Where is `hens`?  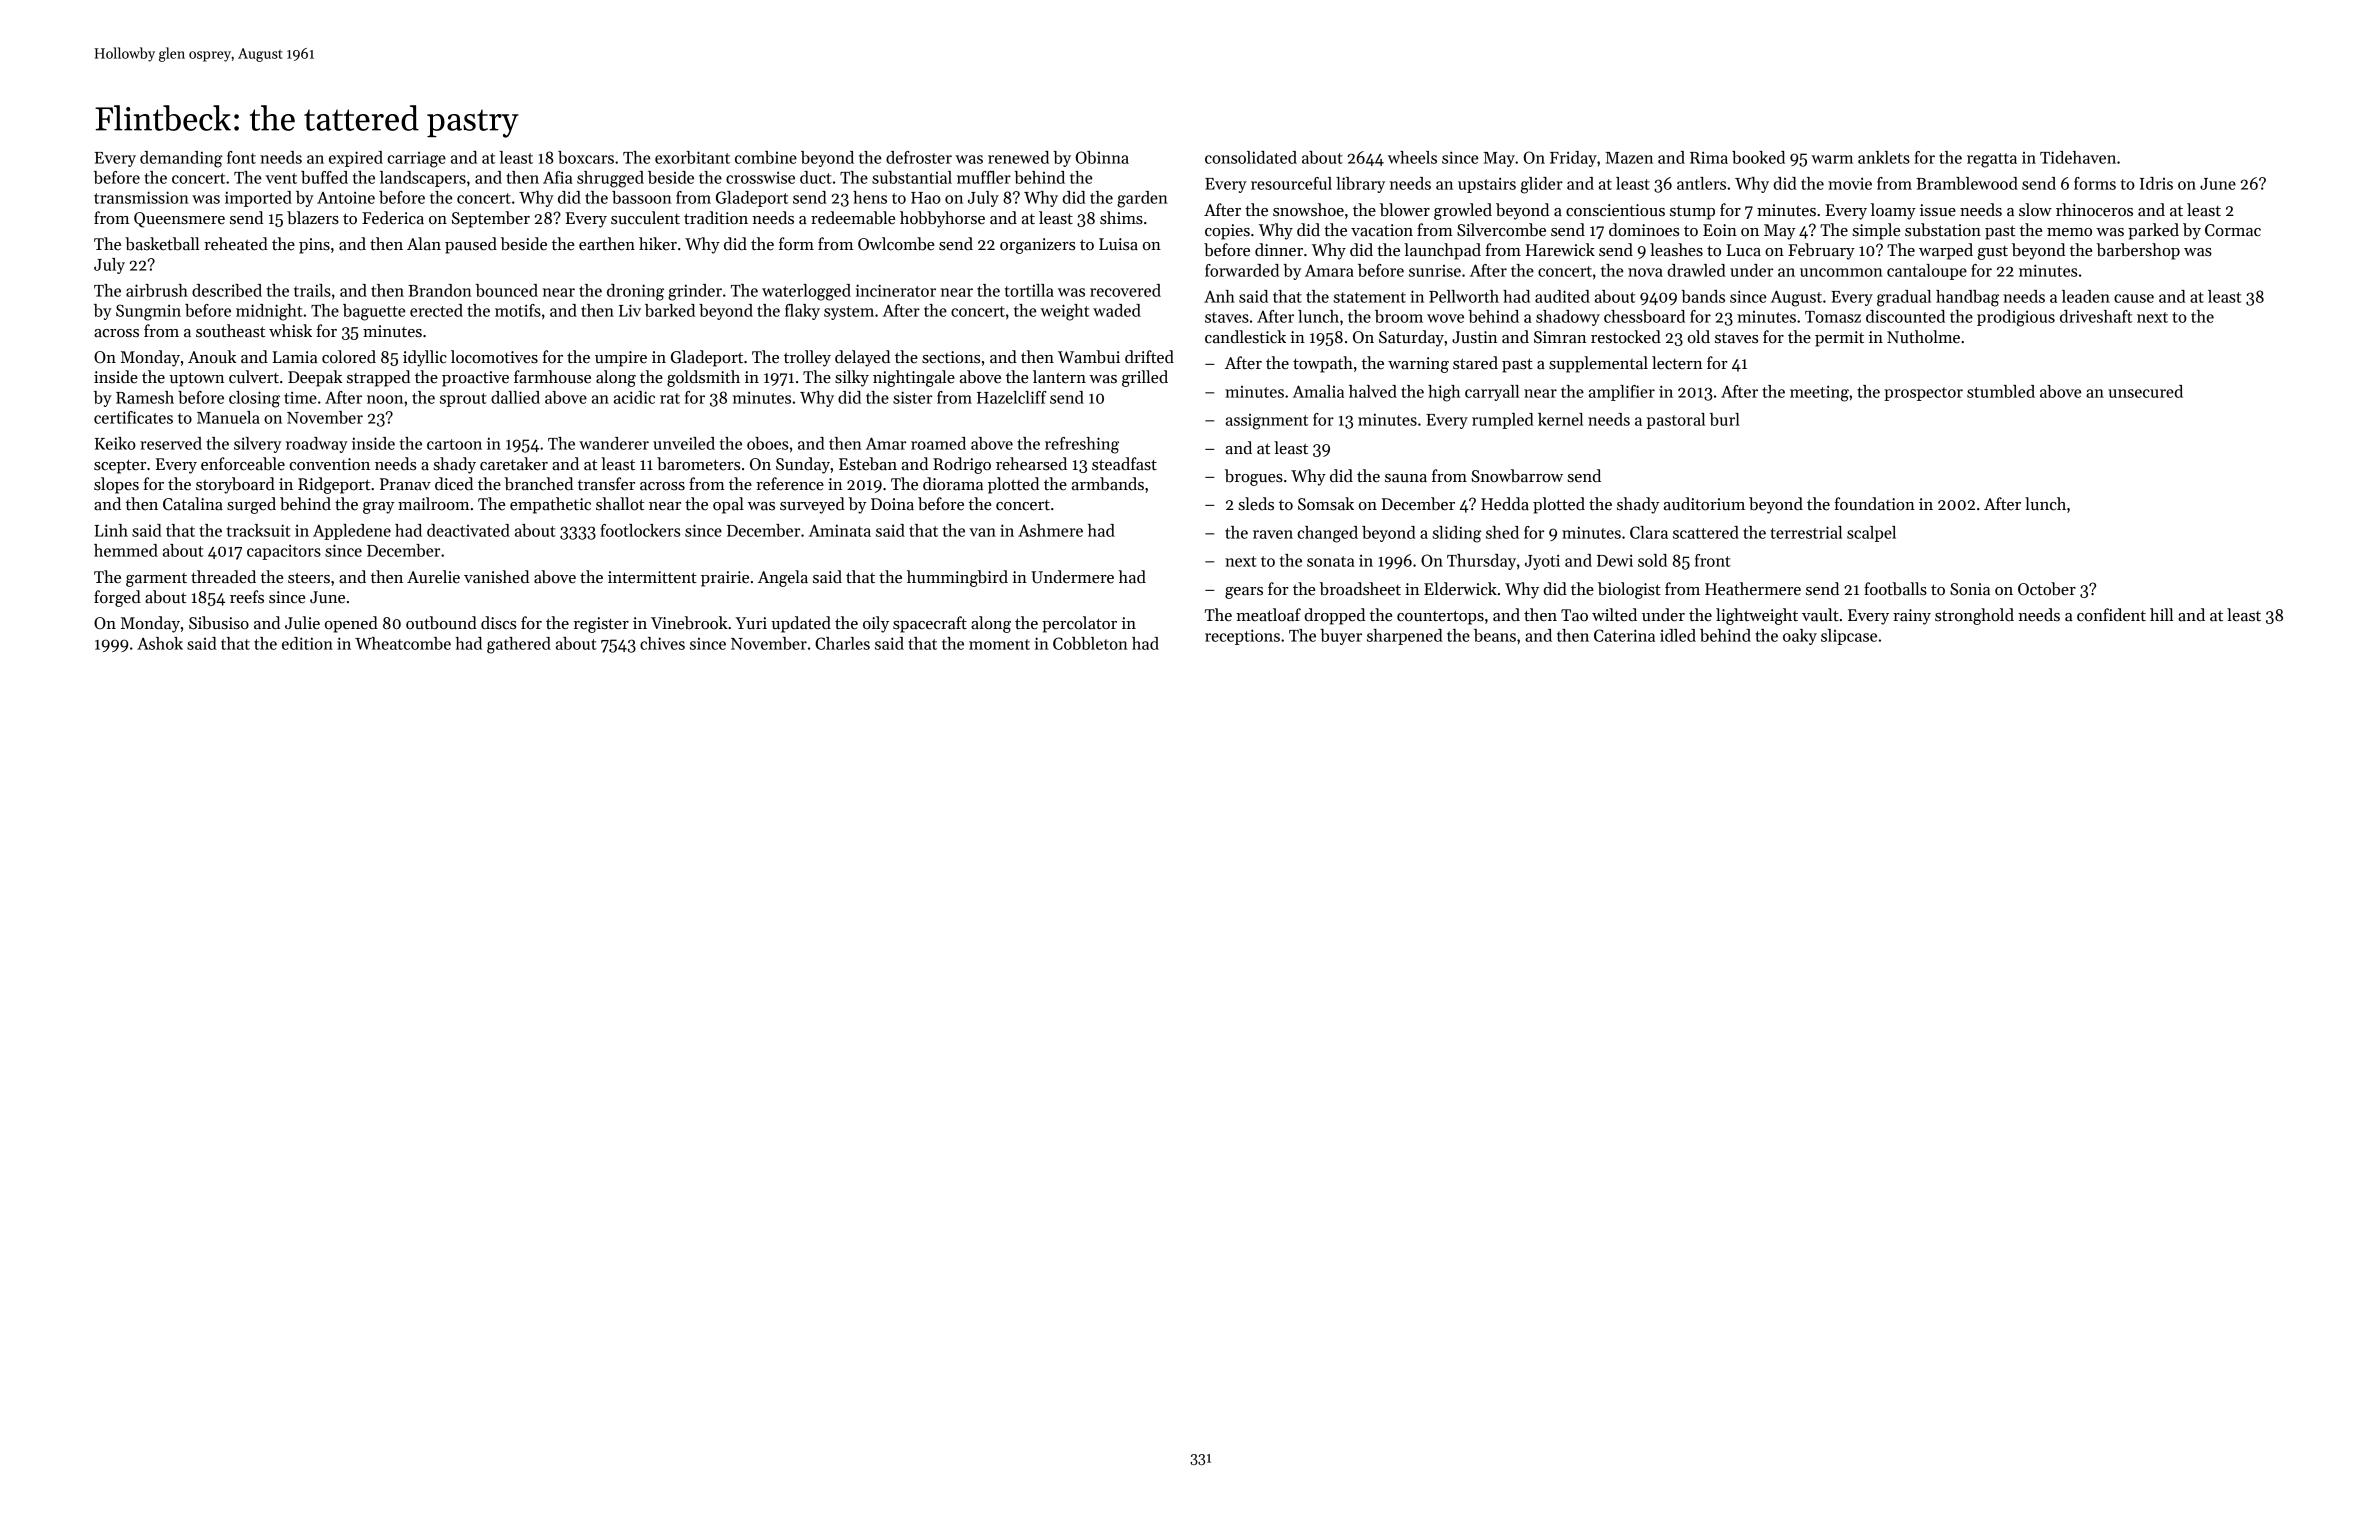 hens is located at coordinates (870, 197).
